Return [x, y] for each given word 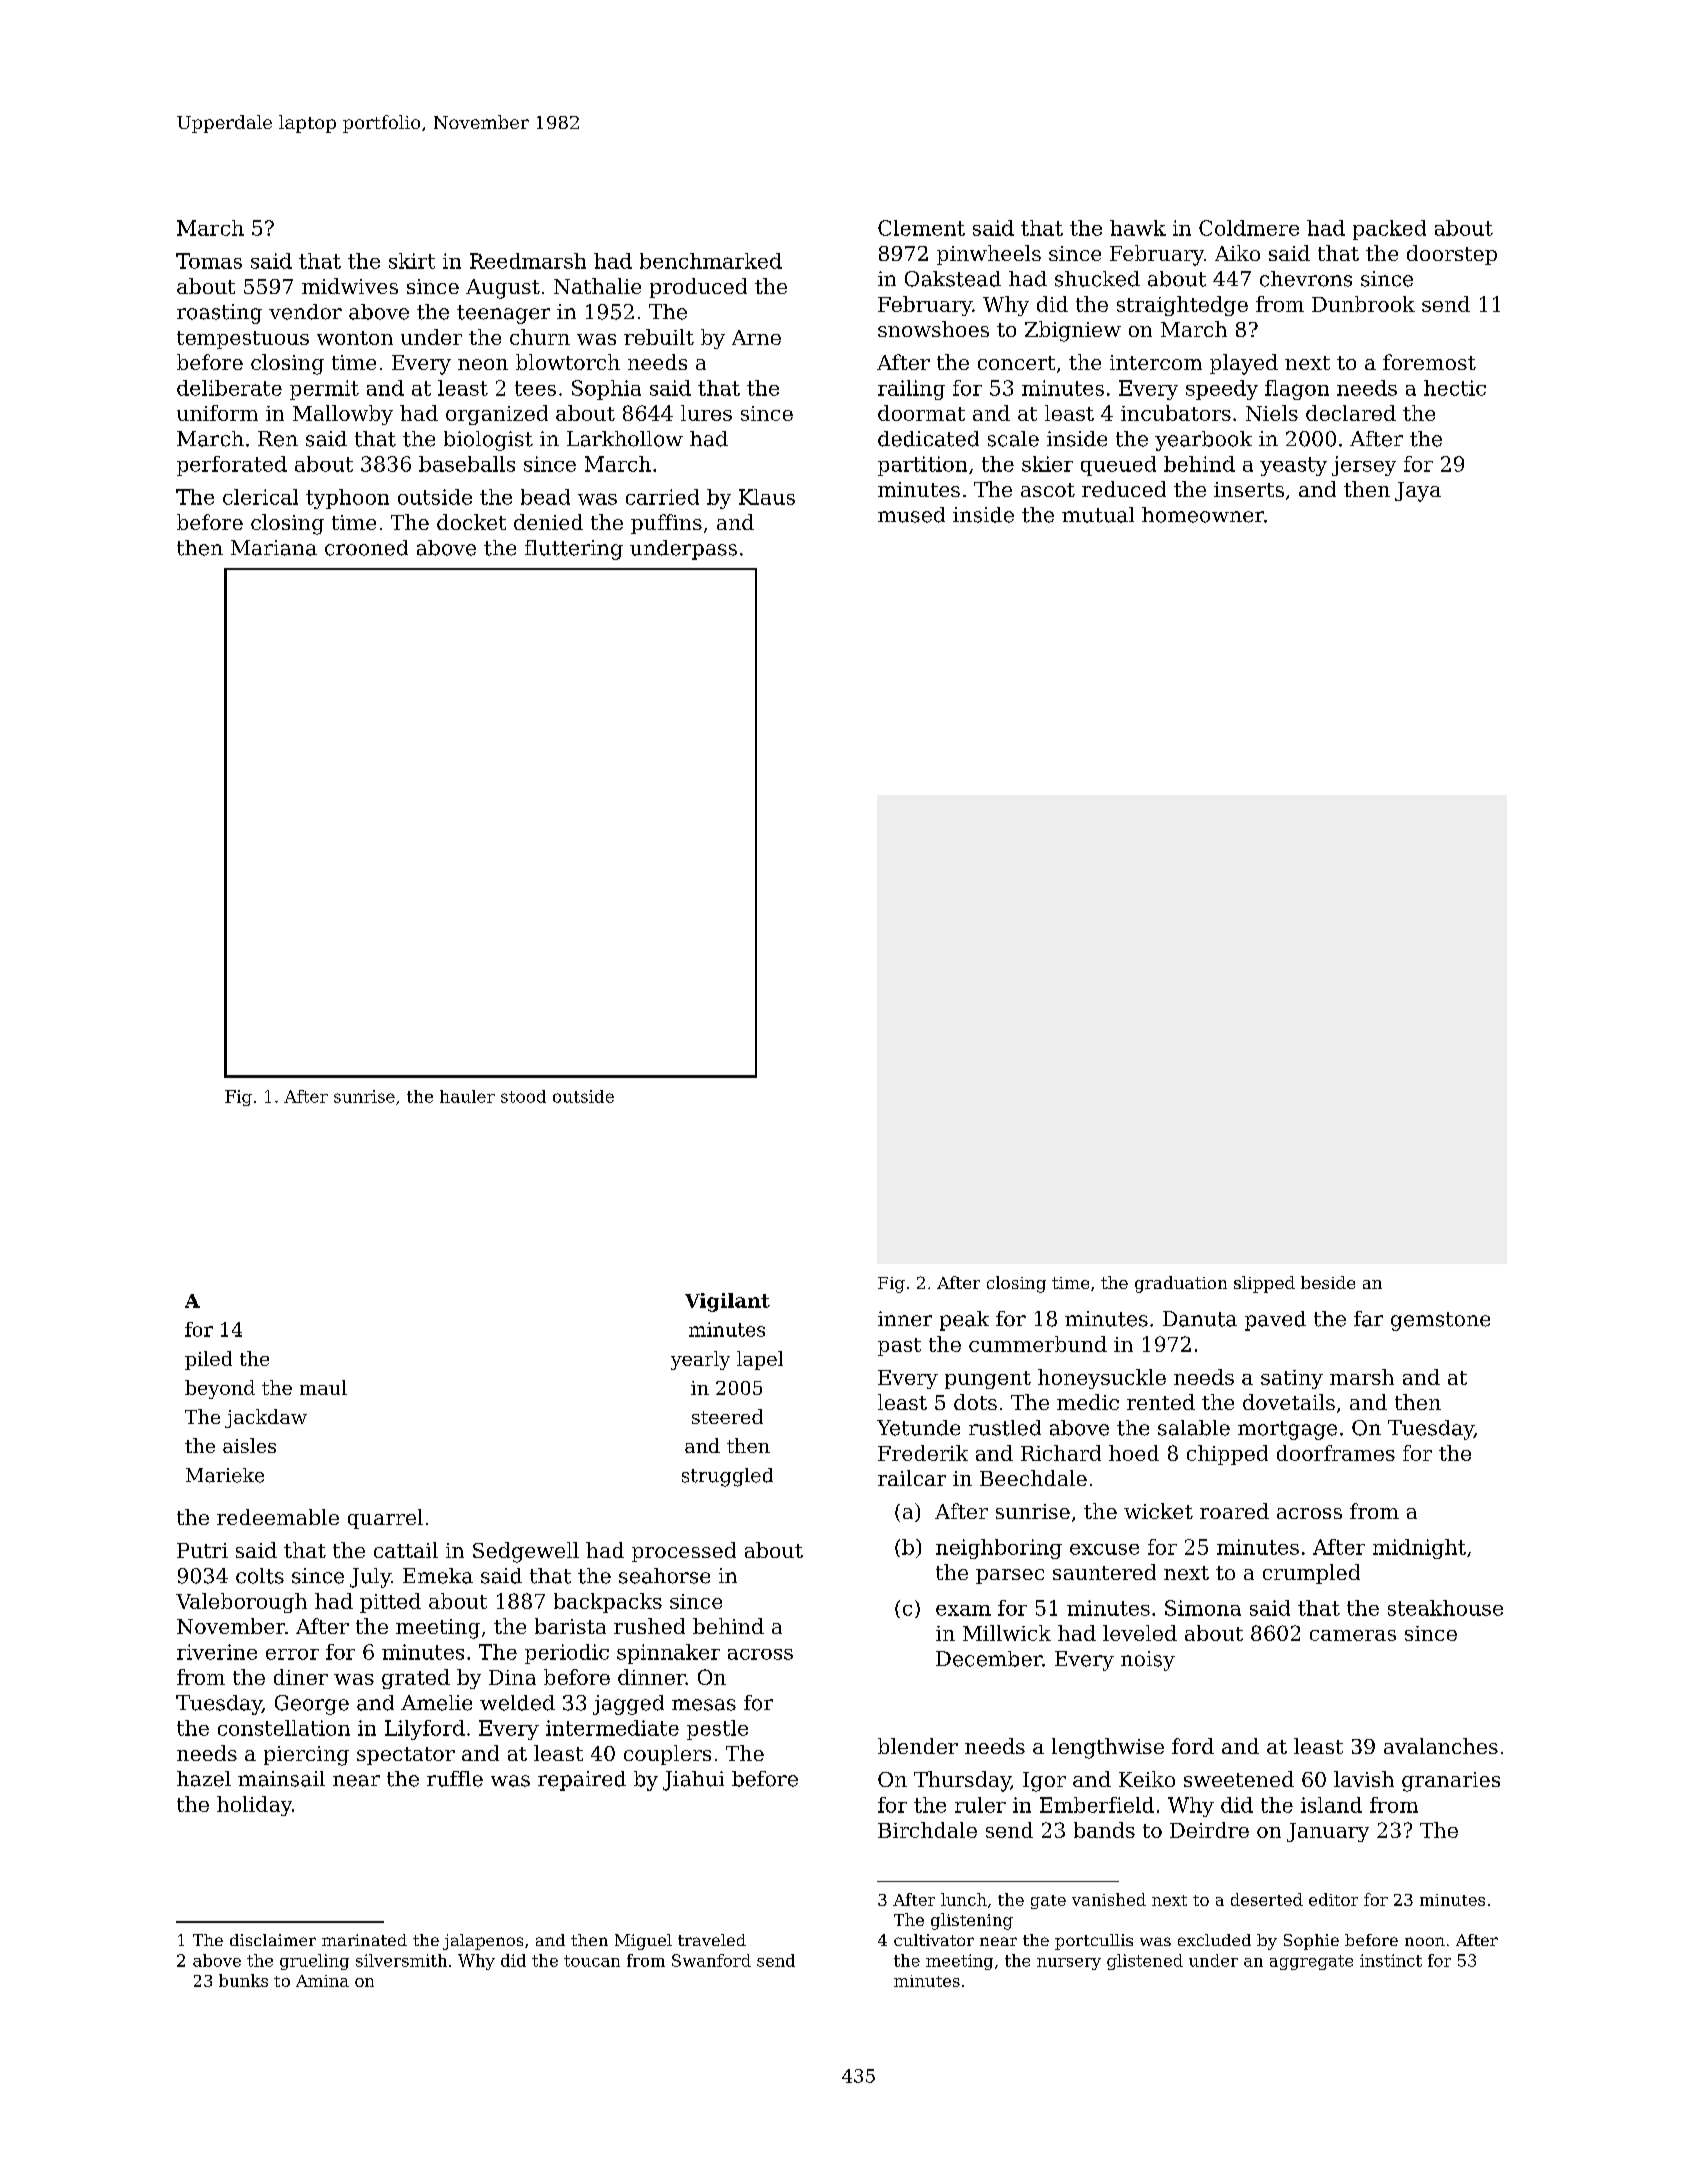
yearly [700, 1360]
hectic [1455, 388]
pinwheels [989, 255]
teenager [503, 314]
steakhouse [1445, 1608]
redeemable [278, 1517]
